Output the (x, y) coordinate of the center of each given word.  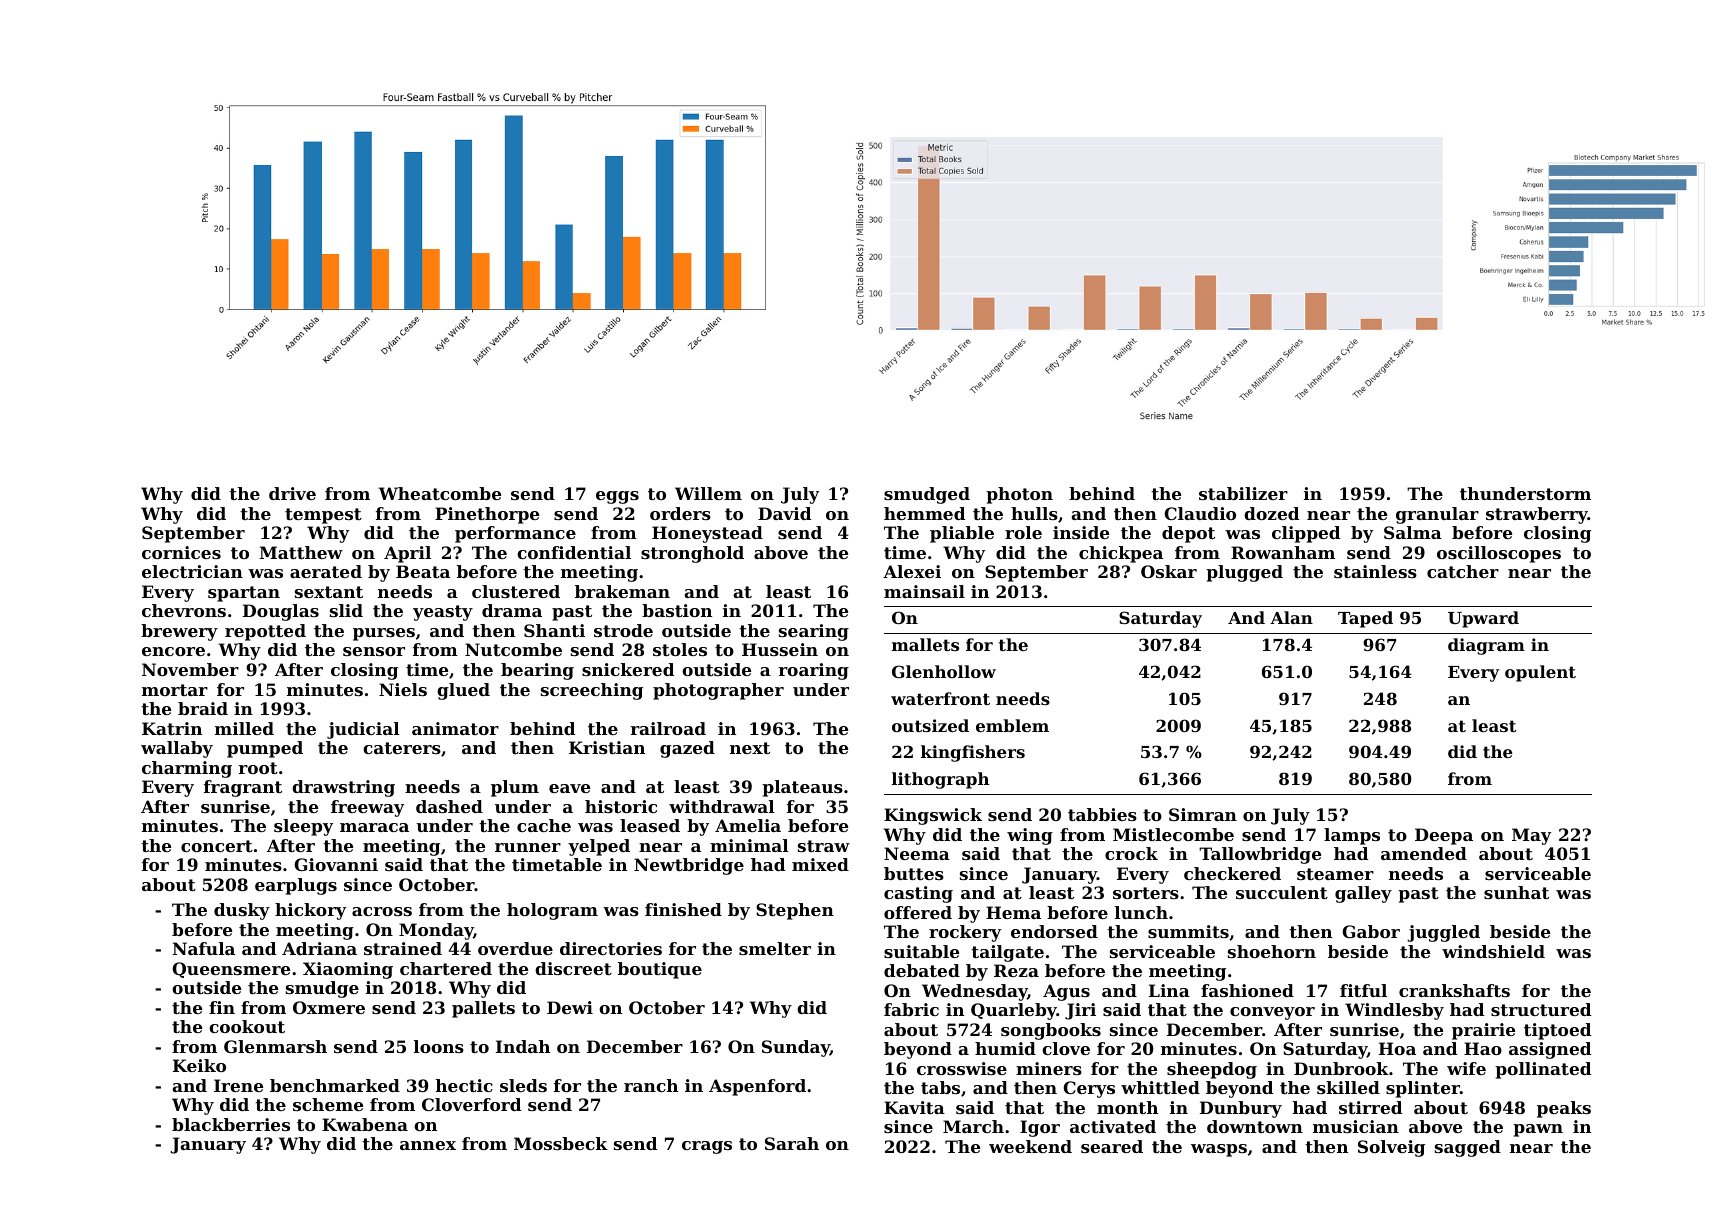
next (750, 748)
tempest (323, 516)
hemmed (924, 513)
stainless (1375, 571)
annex (428, 1145)
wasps (1219, 1150)
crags (707, 1147)
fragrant (243, 788)
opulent (1540, 673)
